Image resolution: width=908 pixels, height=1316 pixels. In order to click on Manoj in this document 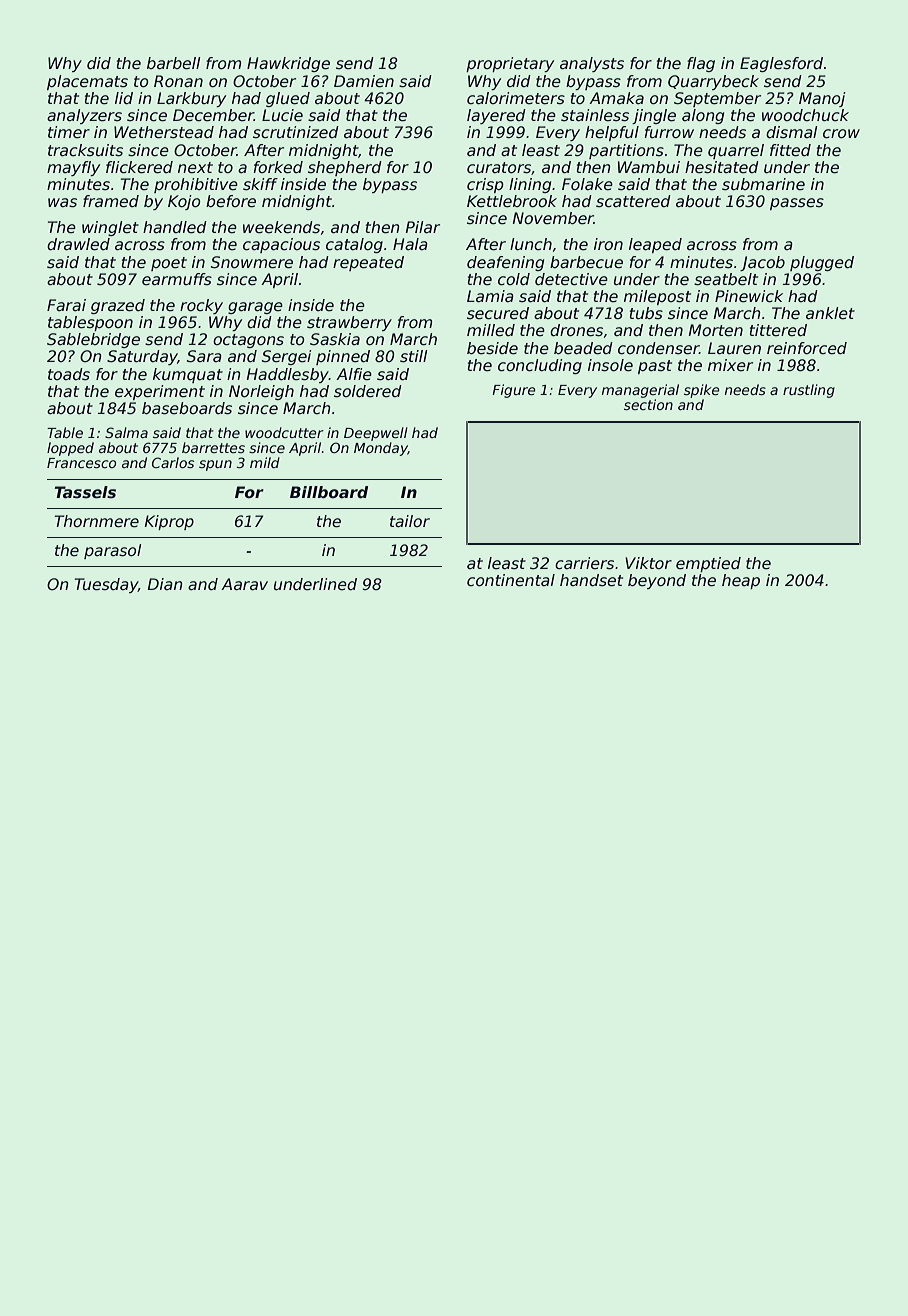, I will do `click(822, 99)`.
